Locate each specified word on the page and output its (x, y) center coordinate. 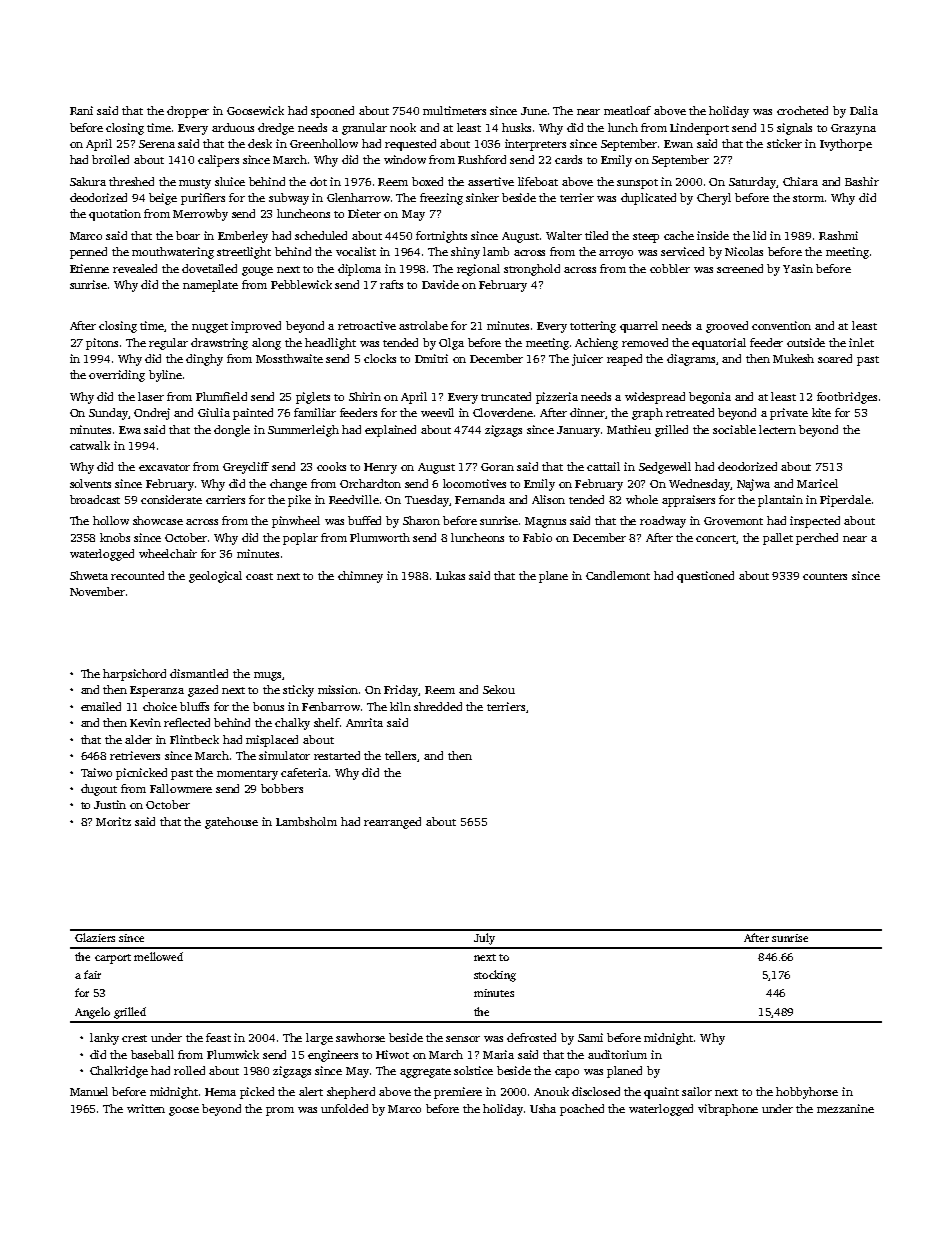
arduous (233, 127)
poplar (300, 539)
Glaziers (95, 937)
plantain (780, 501)
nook (403, 127)
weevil (437, 412)
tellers (401, 756)
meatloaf (627, 110)
